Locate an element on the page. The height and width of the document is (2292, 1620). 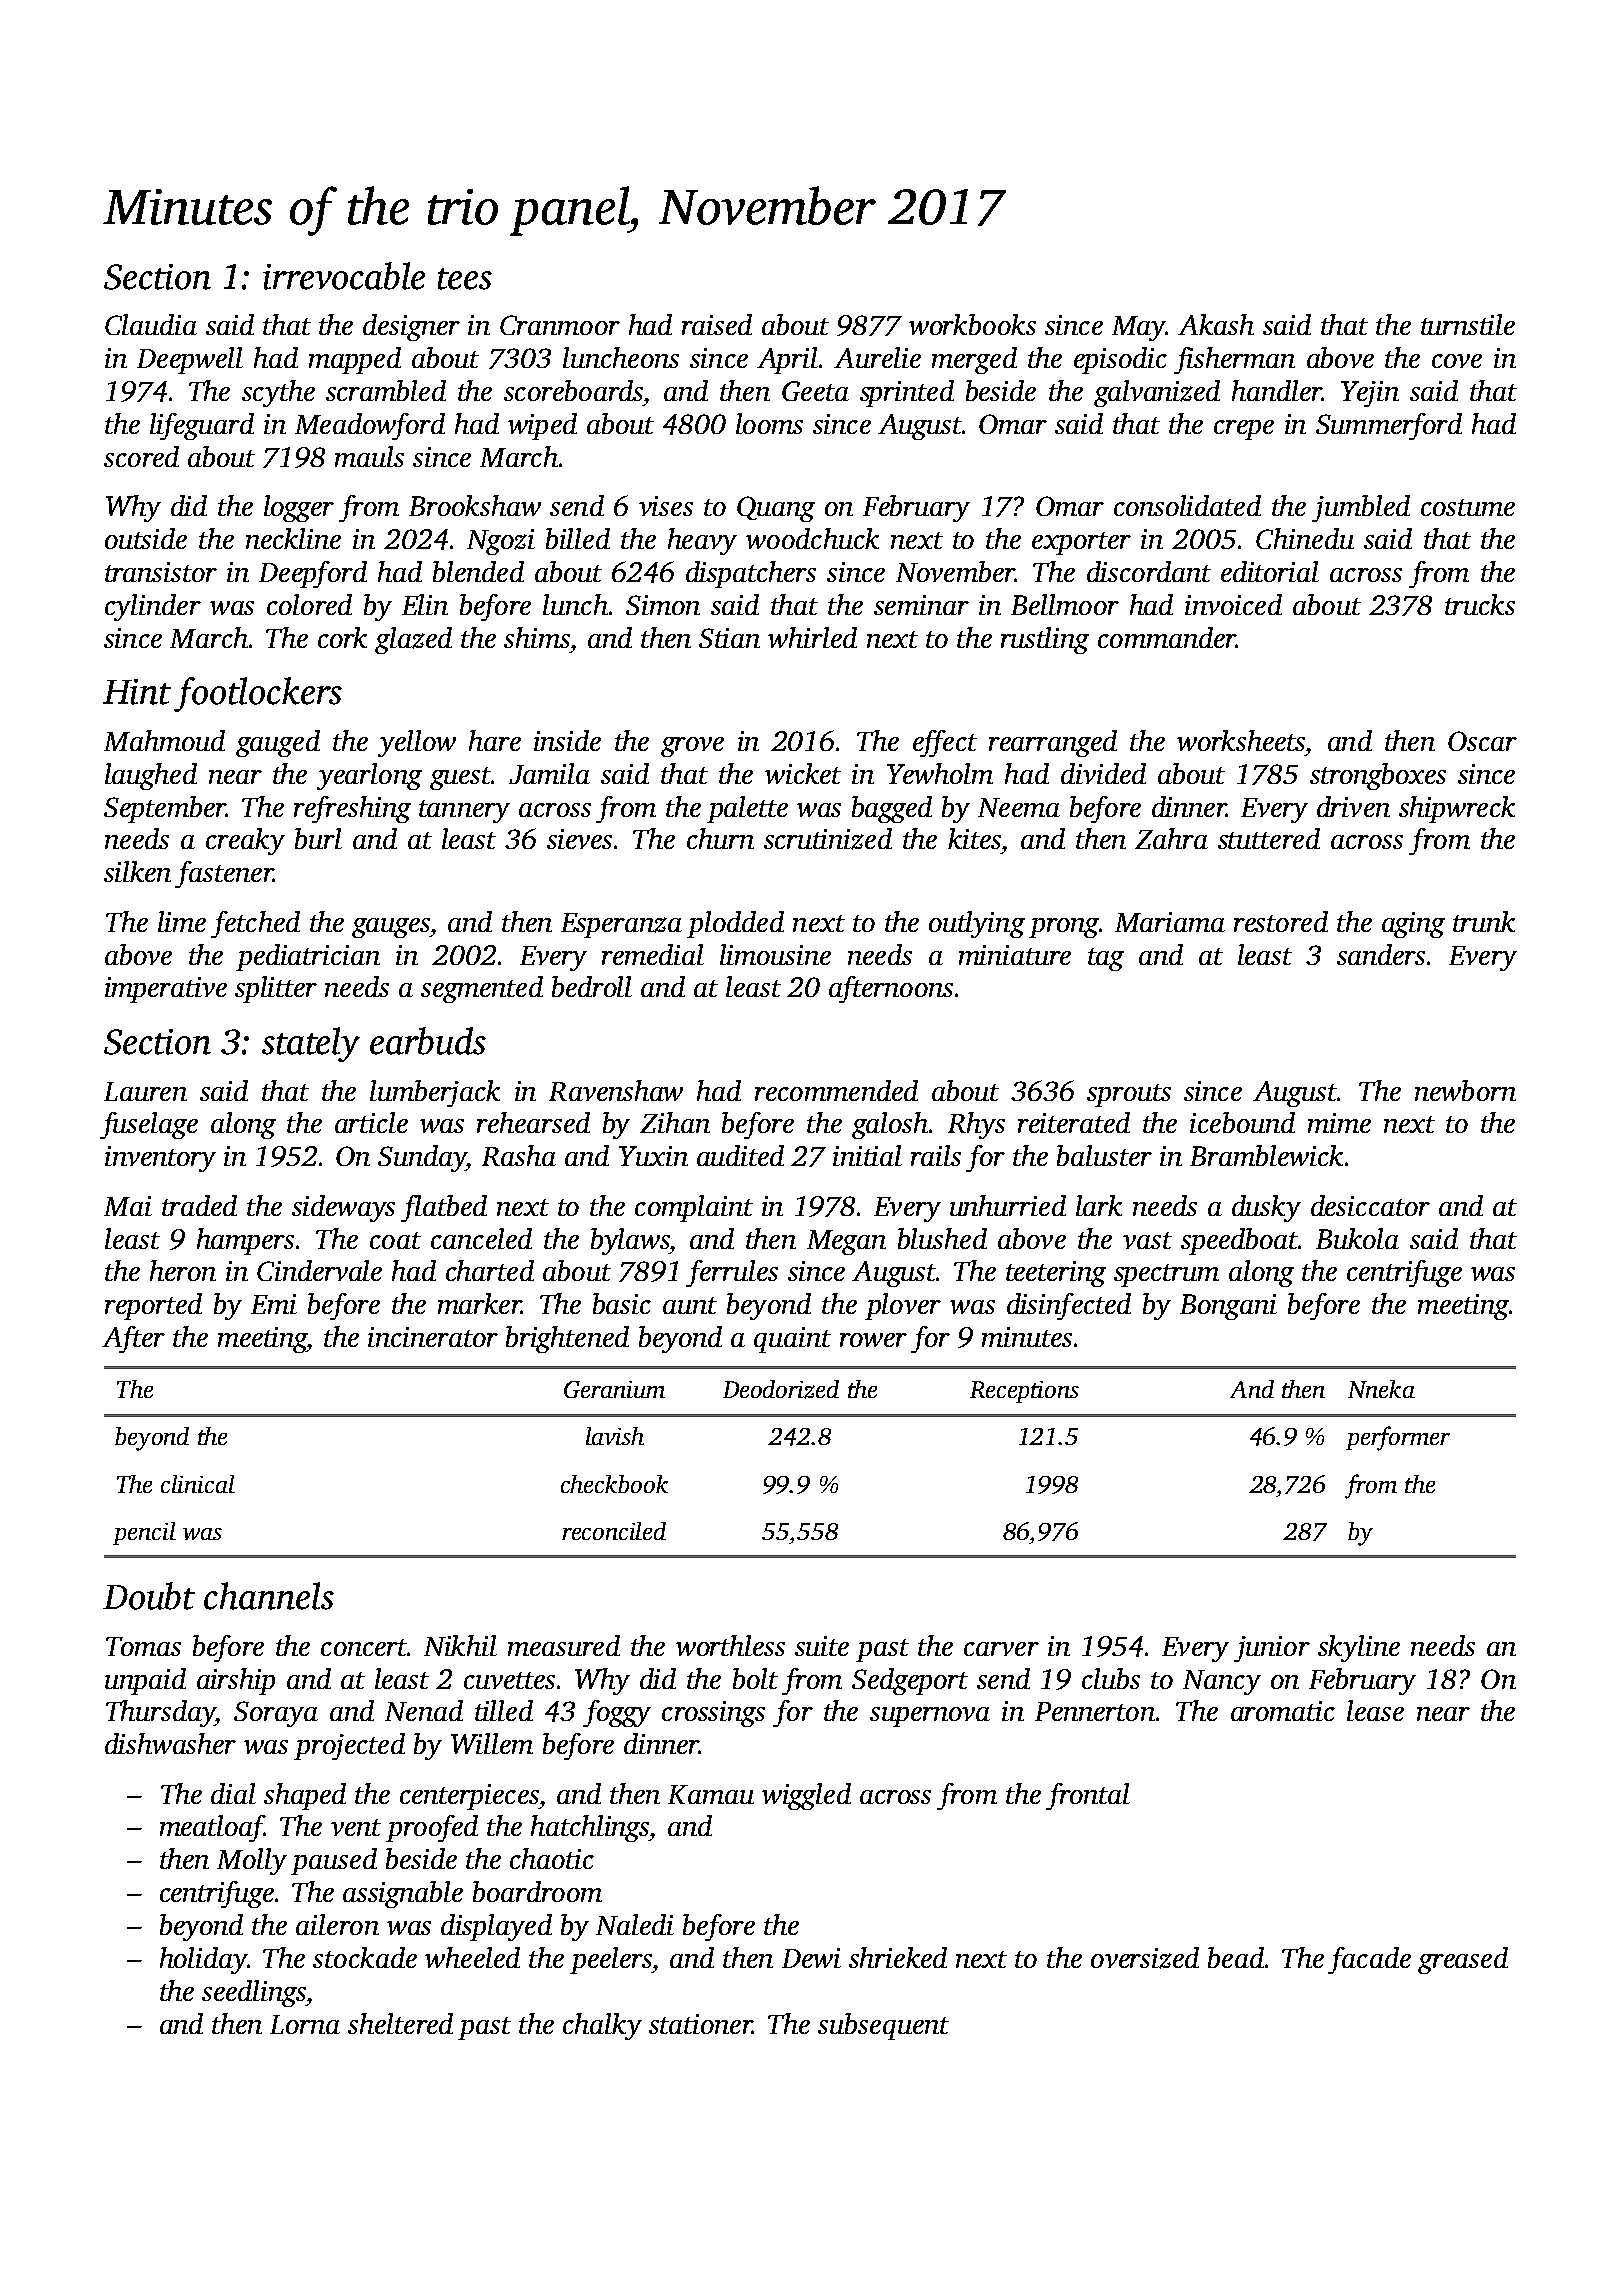
Akash is located at coordinates (1216, 324).
